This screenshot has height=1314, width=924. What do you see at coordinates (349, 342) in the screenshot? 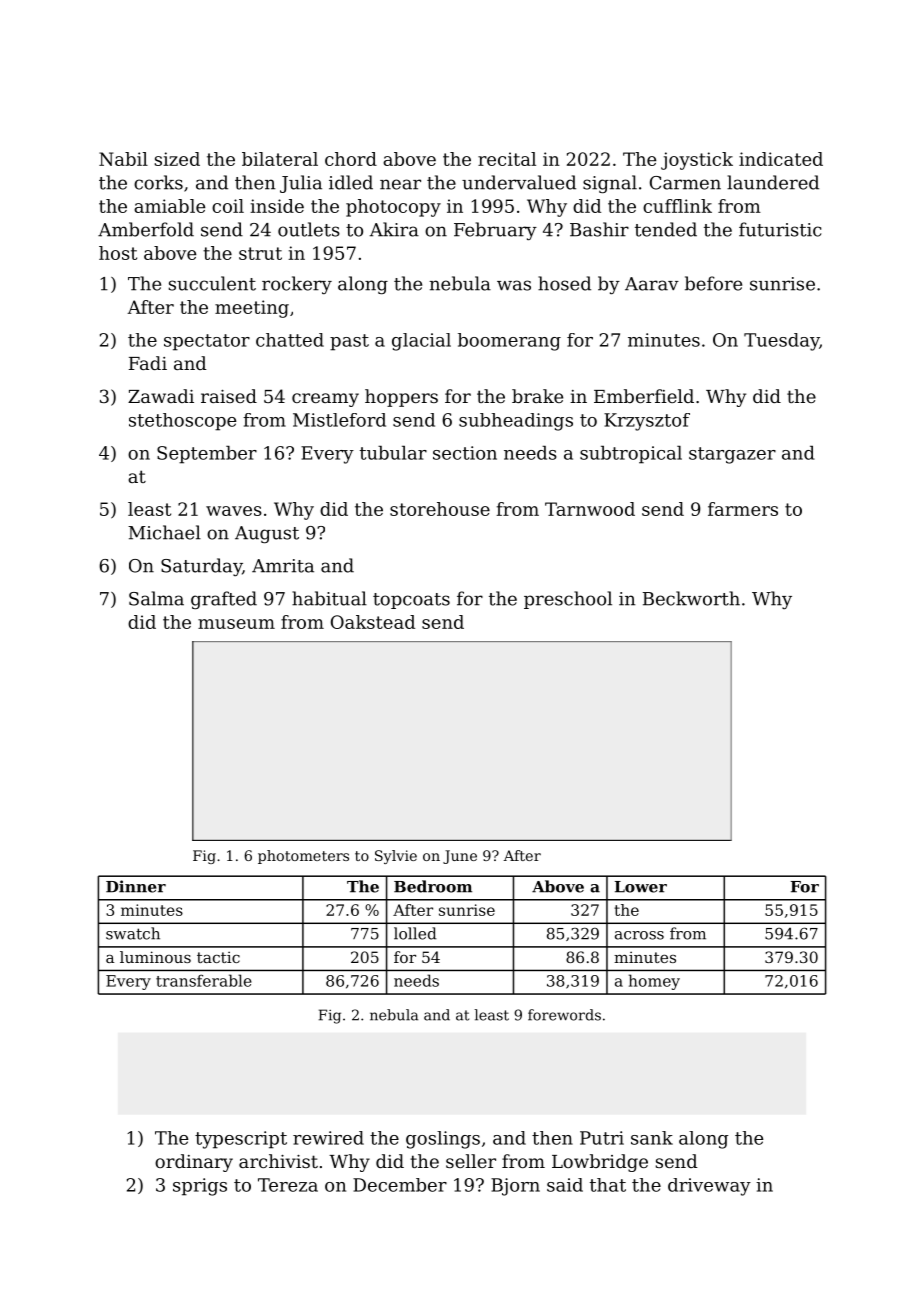
I see `past` at bounding box center [349, 342].
